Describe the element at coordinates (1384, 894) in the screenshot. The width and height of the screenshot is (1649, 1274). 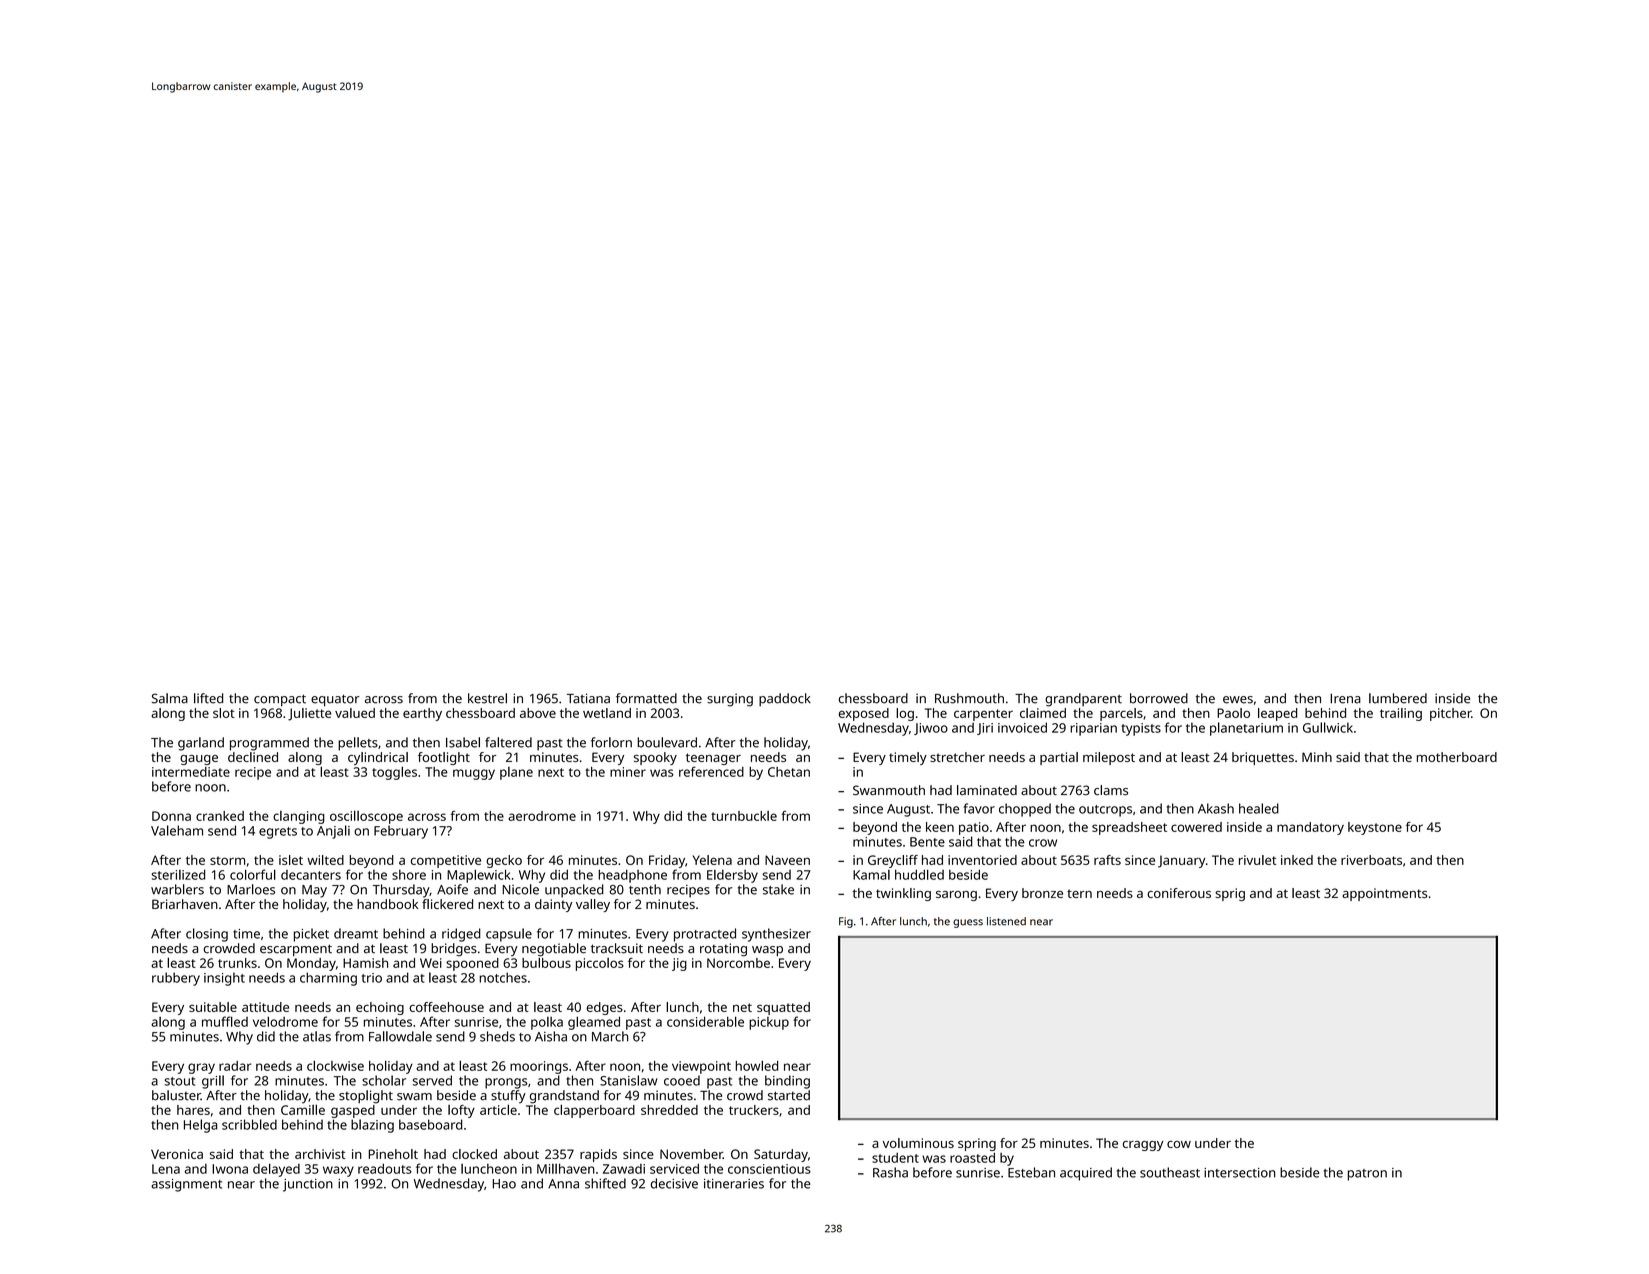
I see `appointments` at that location.
